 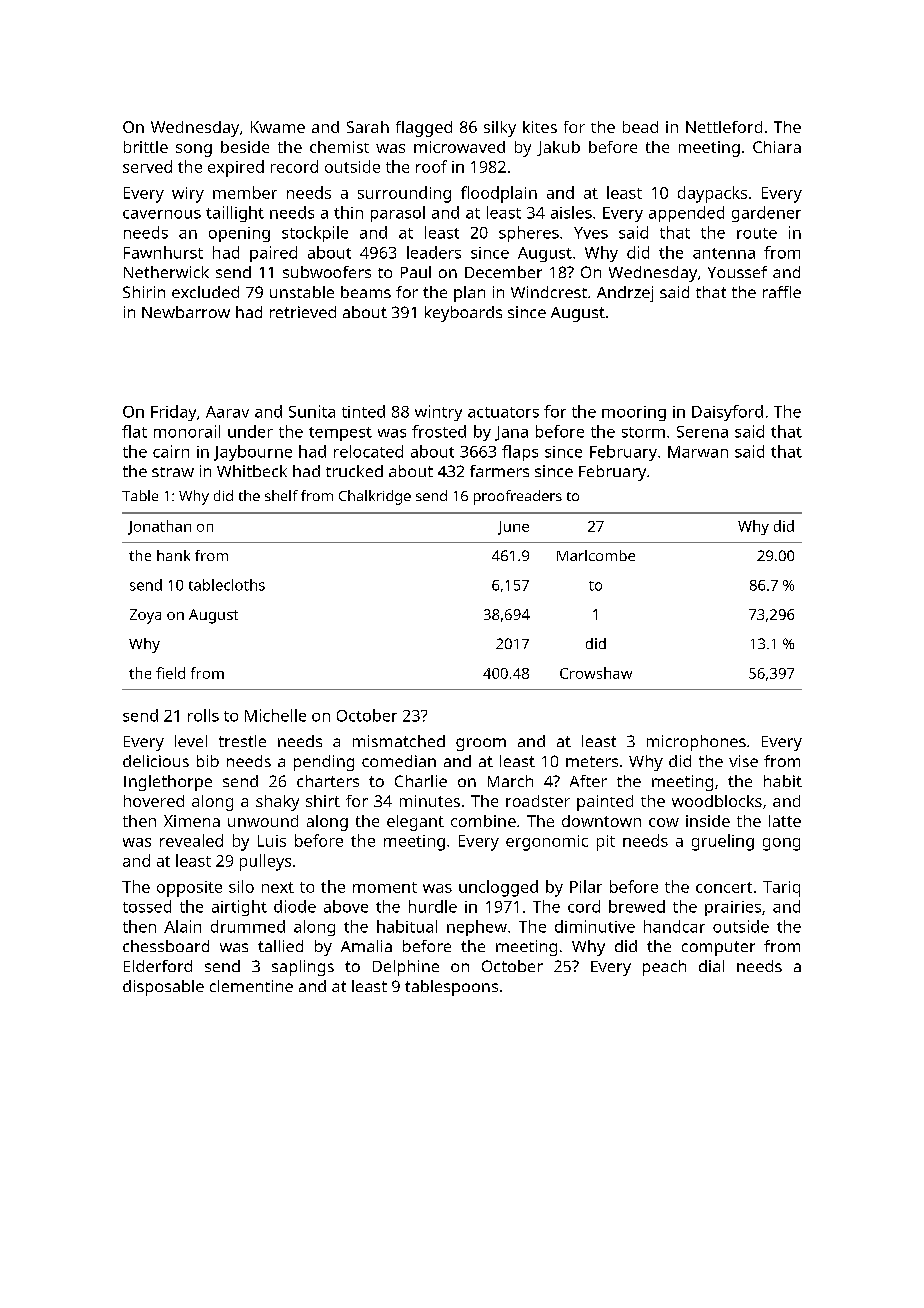 I want to click on mooring, so click(x=634, y=413).
